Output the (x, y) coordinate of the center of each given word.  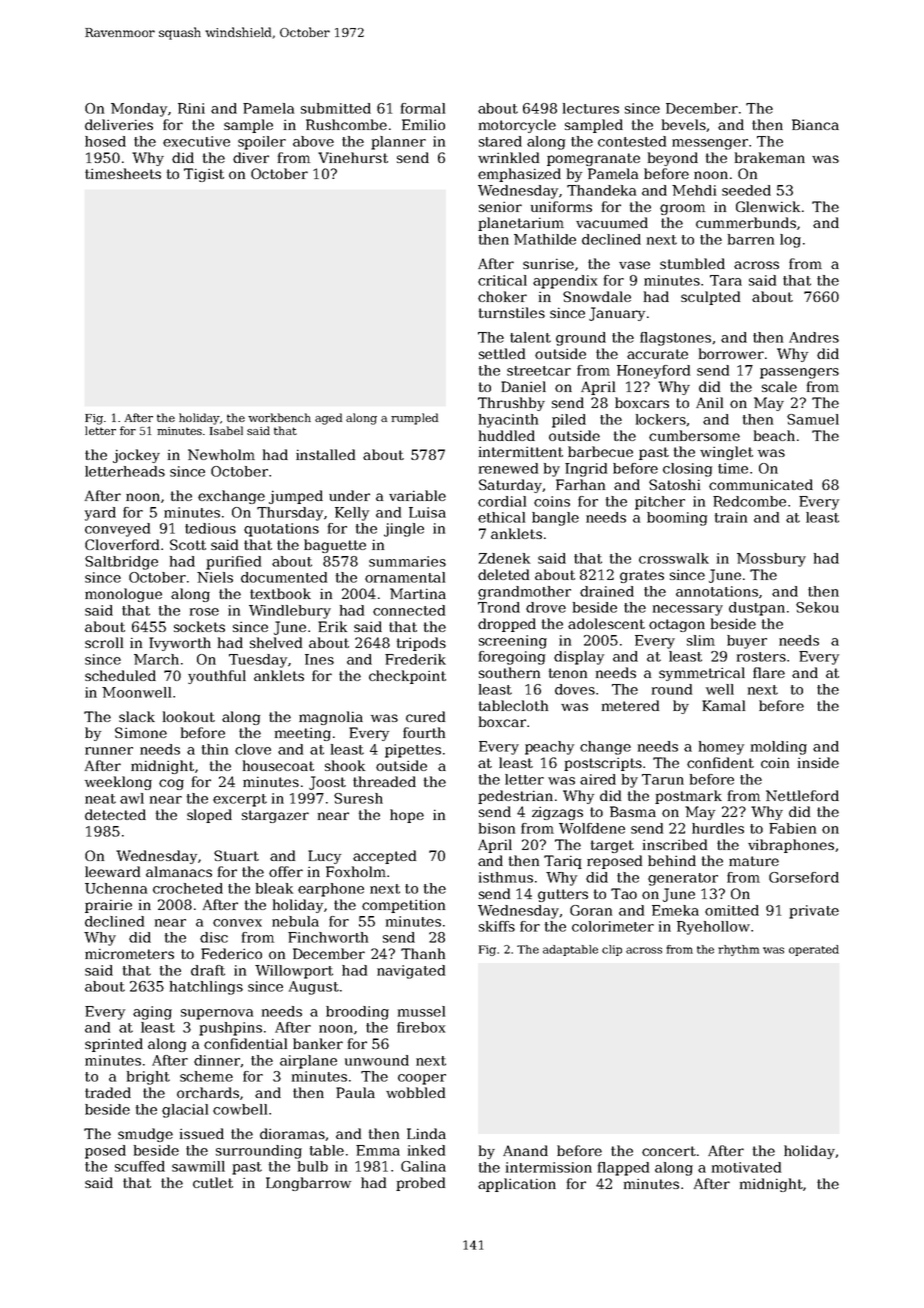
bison (497, 828)
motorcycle (517, 126)
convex (237, 923)
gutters (563, 895)
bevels (684, 124)
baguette (335, 546)
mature (754, 861)
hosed (105, 141)
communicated (761, 484)
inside (818, 762)
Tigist (204, 175)
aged (328, 419)
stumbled (692, 263)
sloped (209, 816)
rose (204, 612)
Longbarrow (308, 1184)
